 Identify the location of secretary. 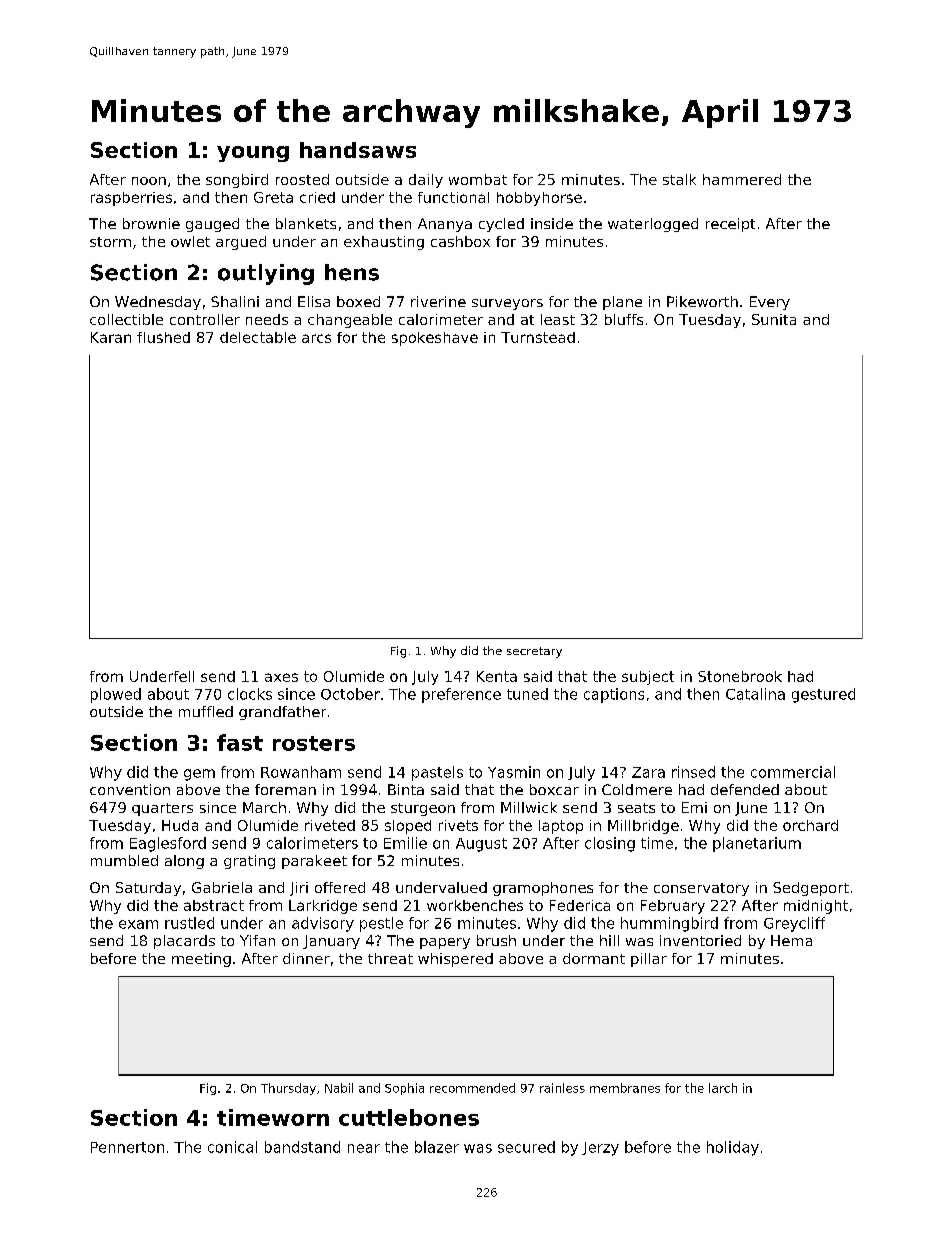
(534, 652).
